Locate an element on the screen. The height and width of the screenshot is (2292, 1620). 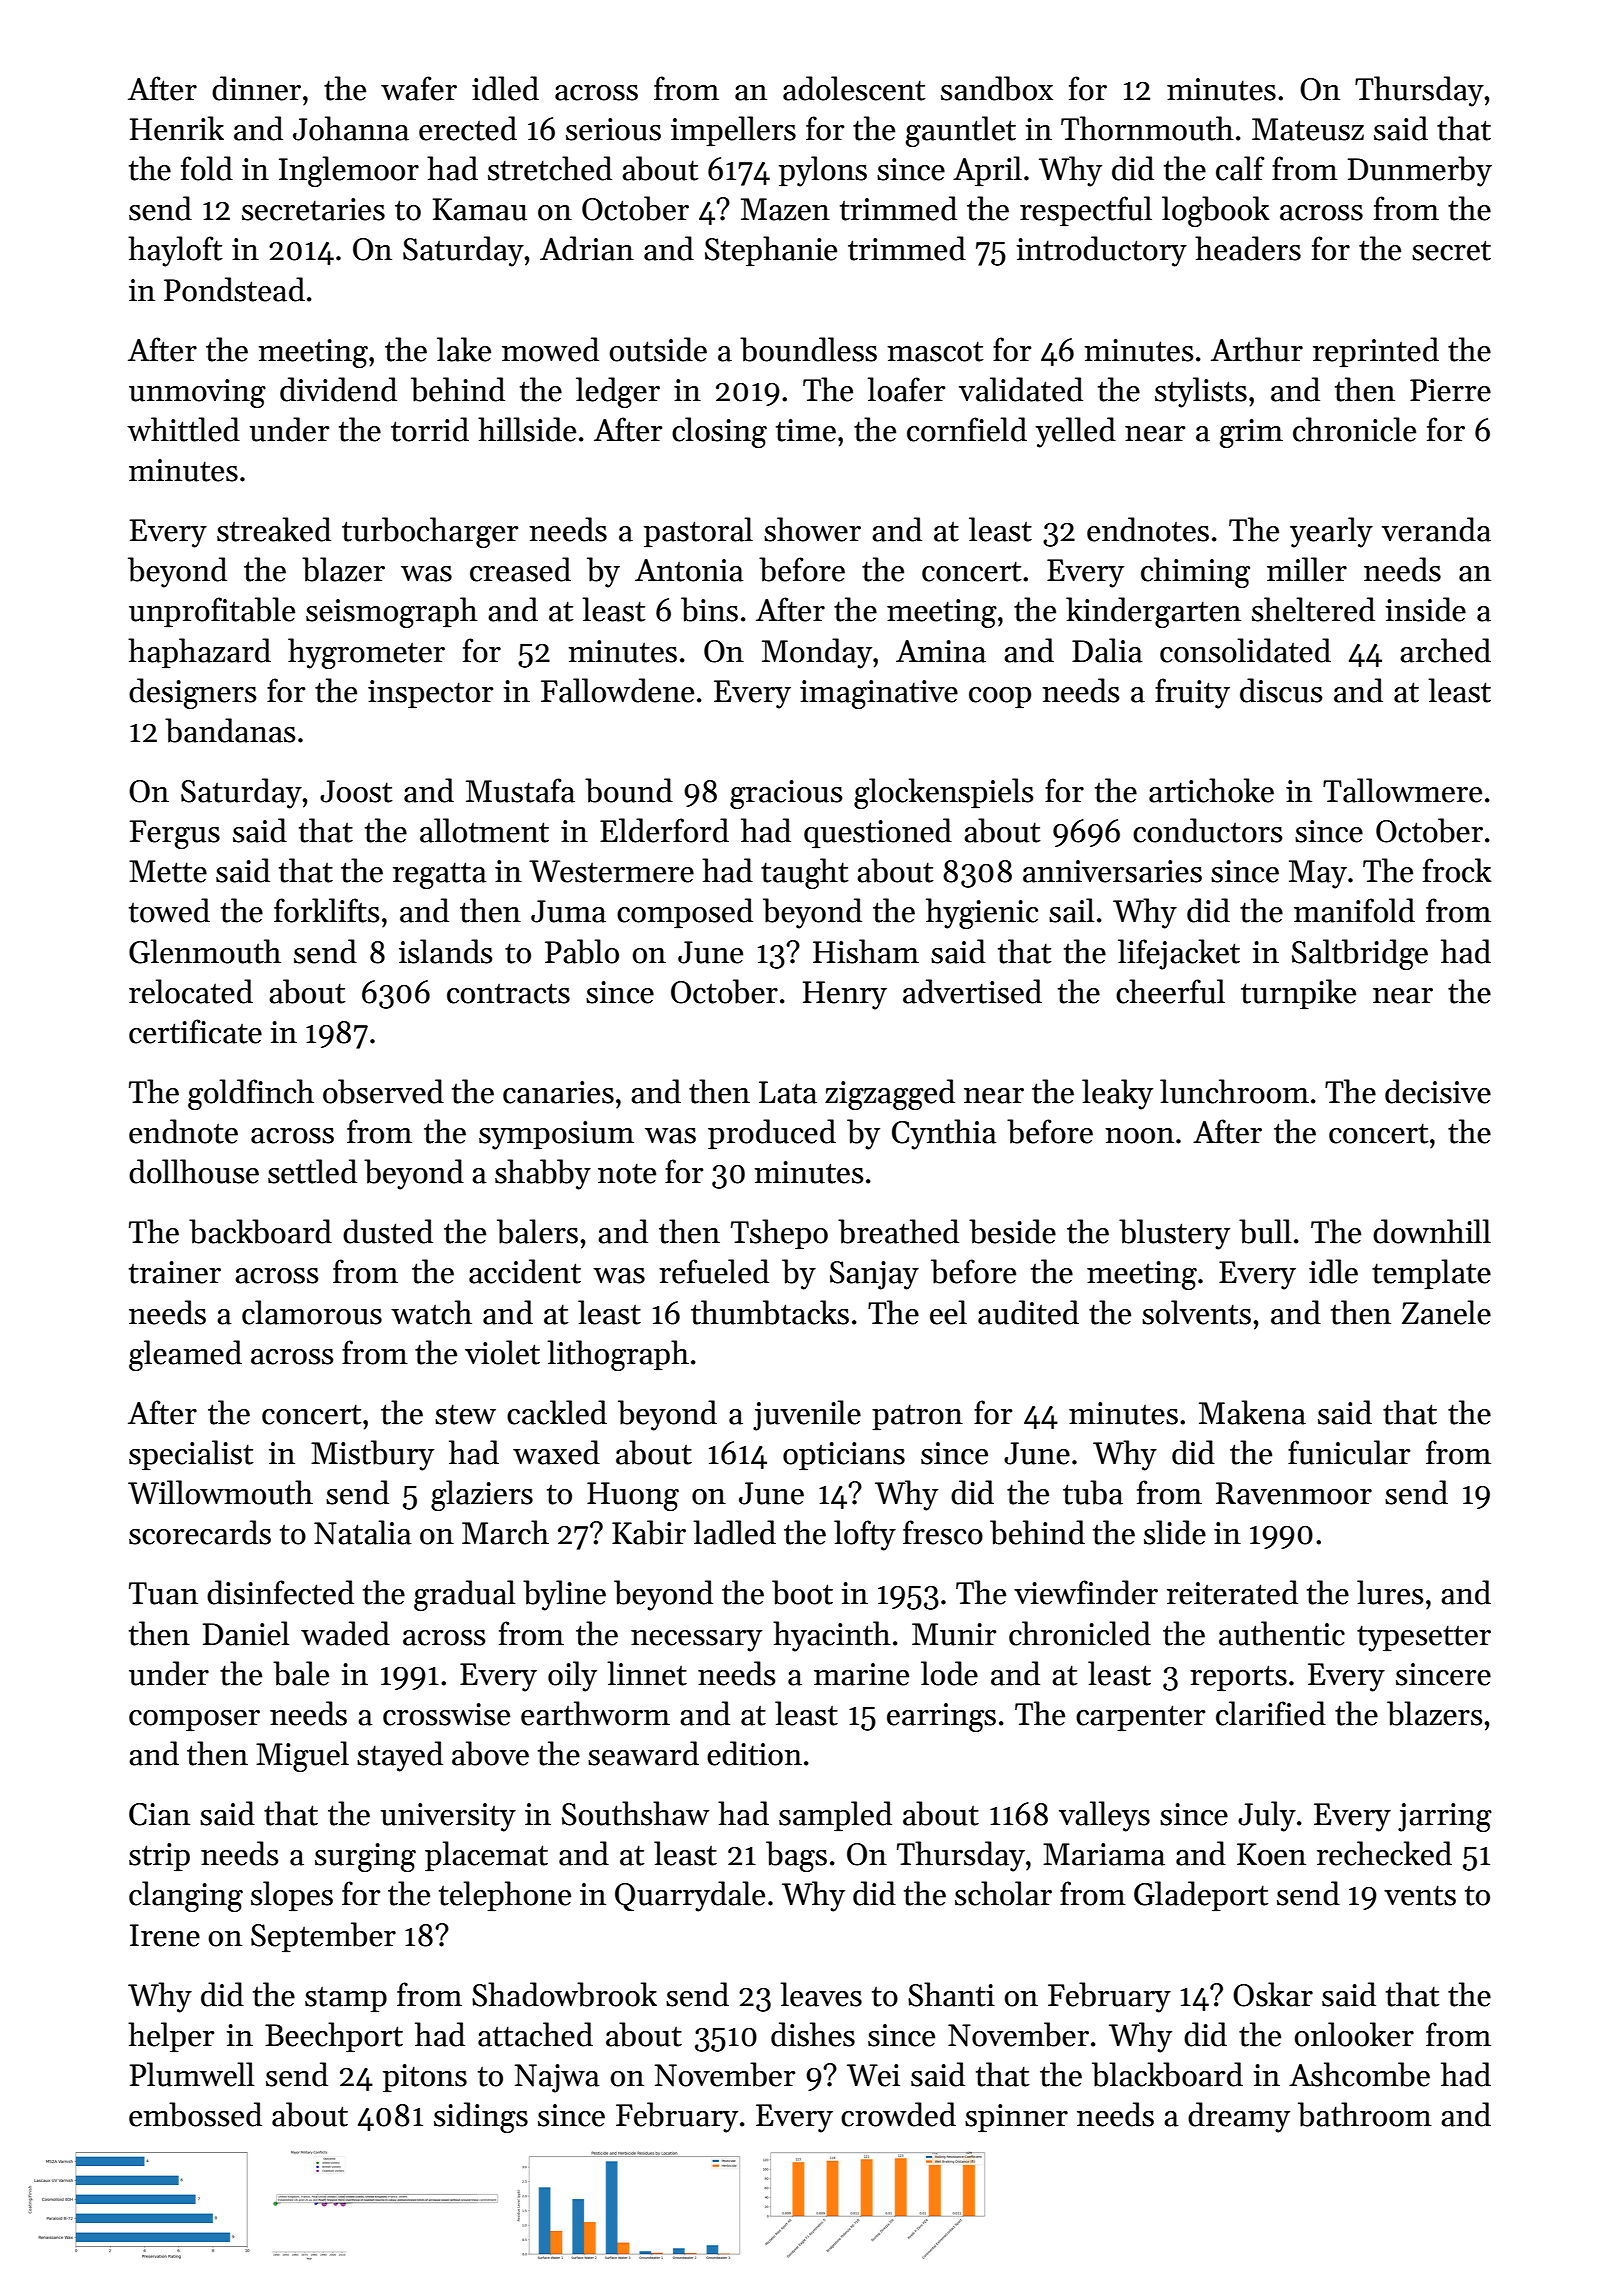
decisive is located at coordinates (1438, 1091).
